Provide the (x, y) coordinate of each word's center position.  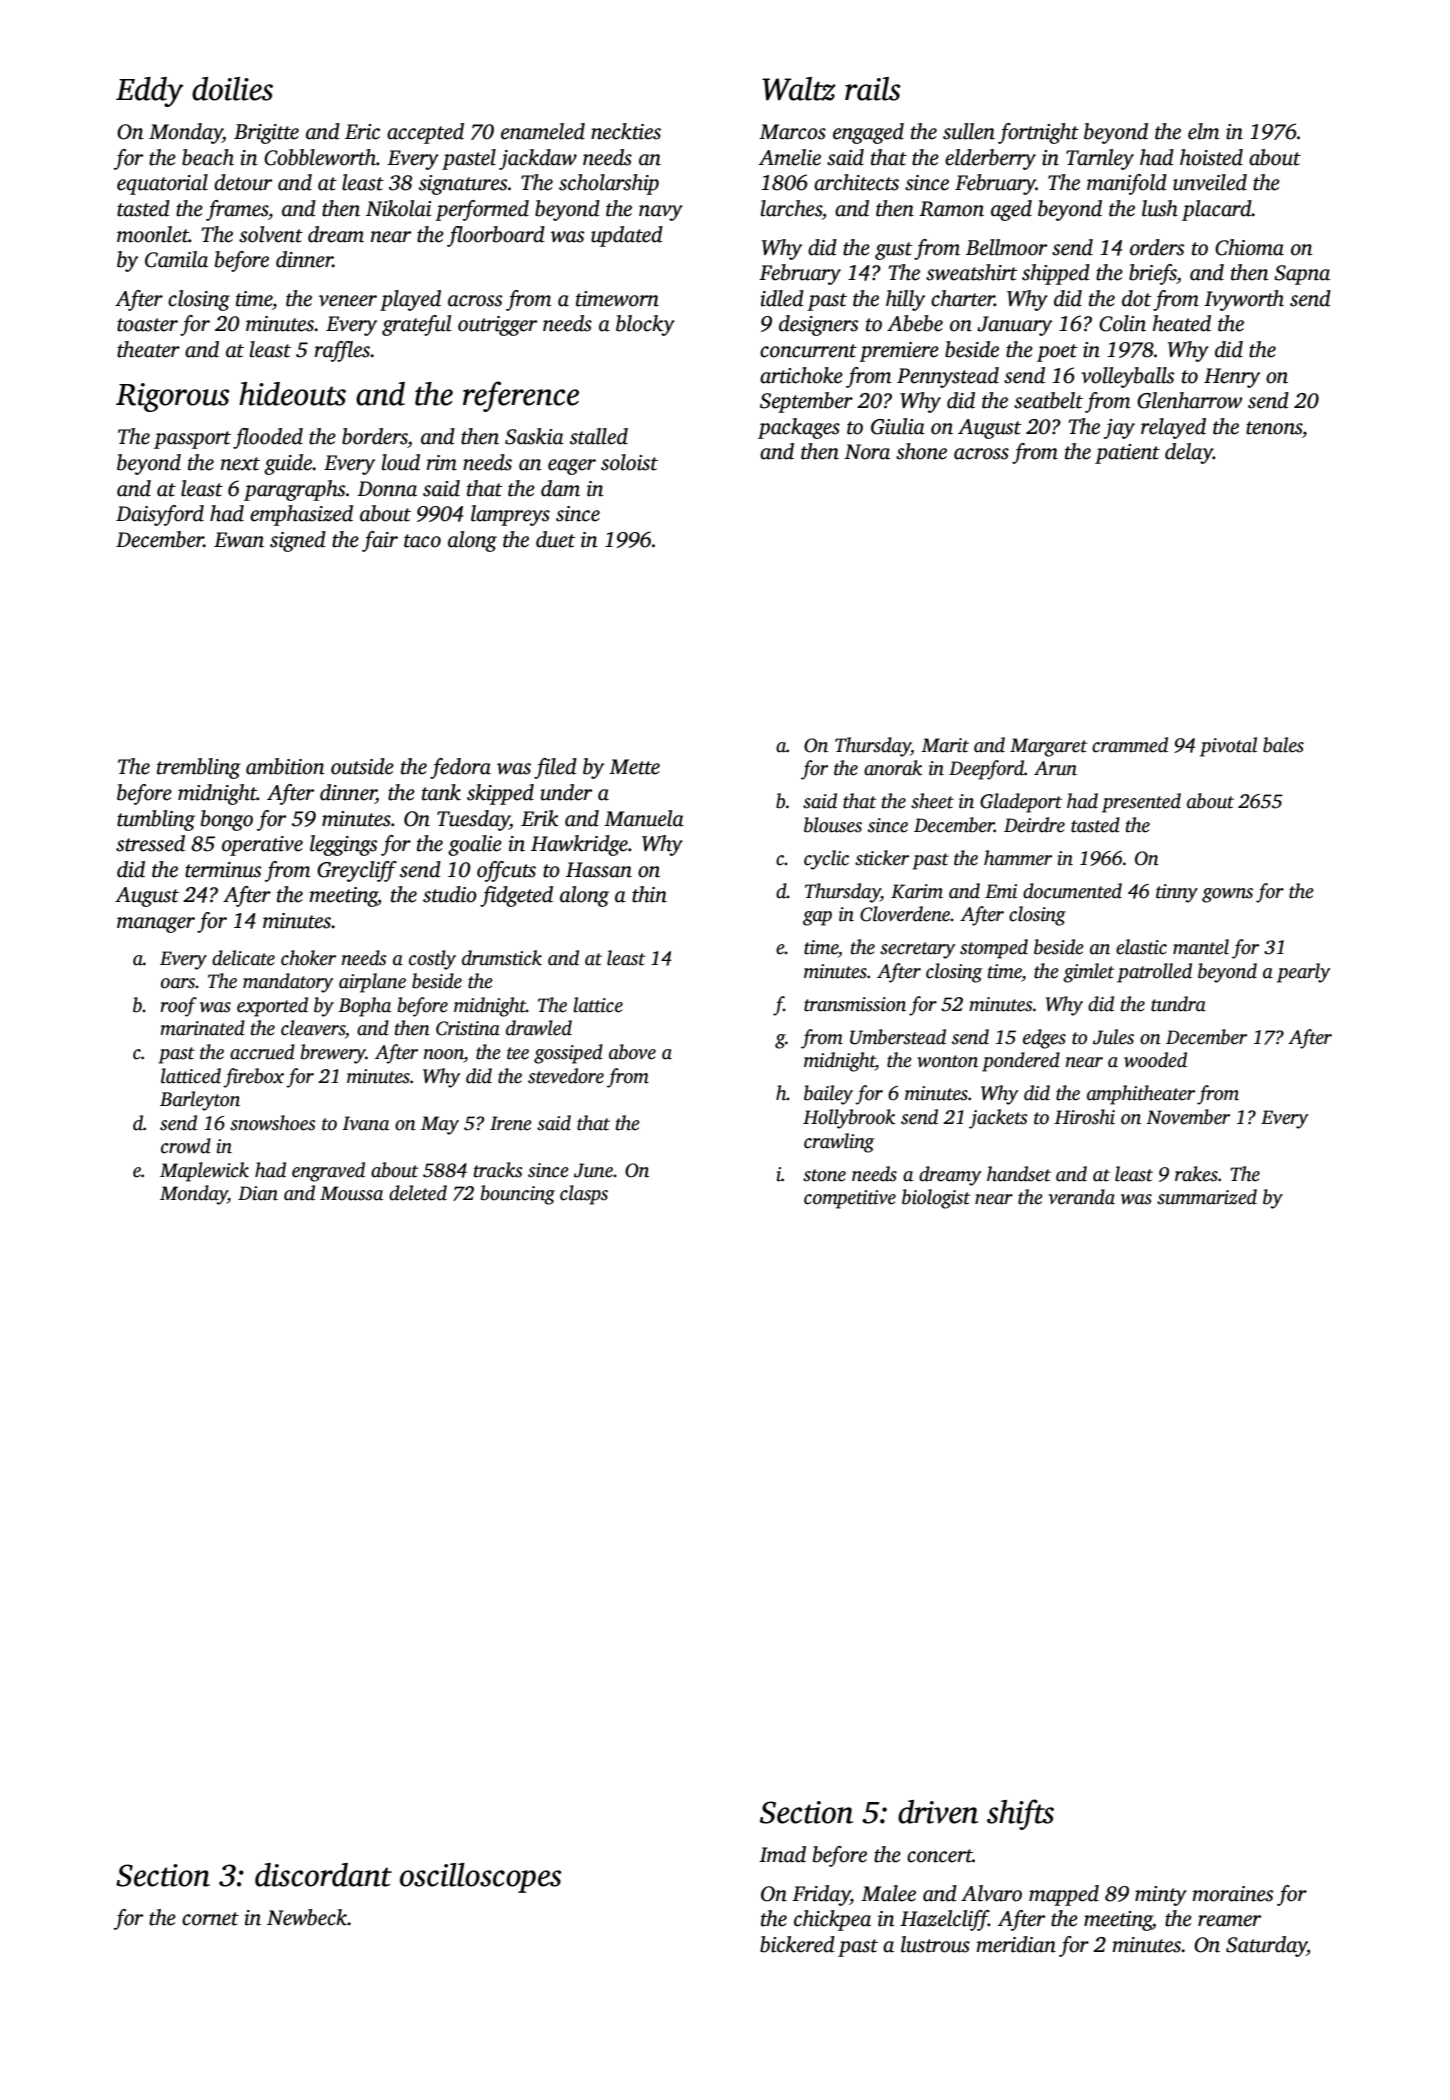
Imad (782, 1854)
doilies (232, 89)
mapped (1064, 1895)
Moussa (351, 1193)
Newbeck (307, 1917)
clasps (584, 1195)
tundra (1178, 1004)
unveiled (1210, 182)
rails (873, 89)
